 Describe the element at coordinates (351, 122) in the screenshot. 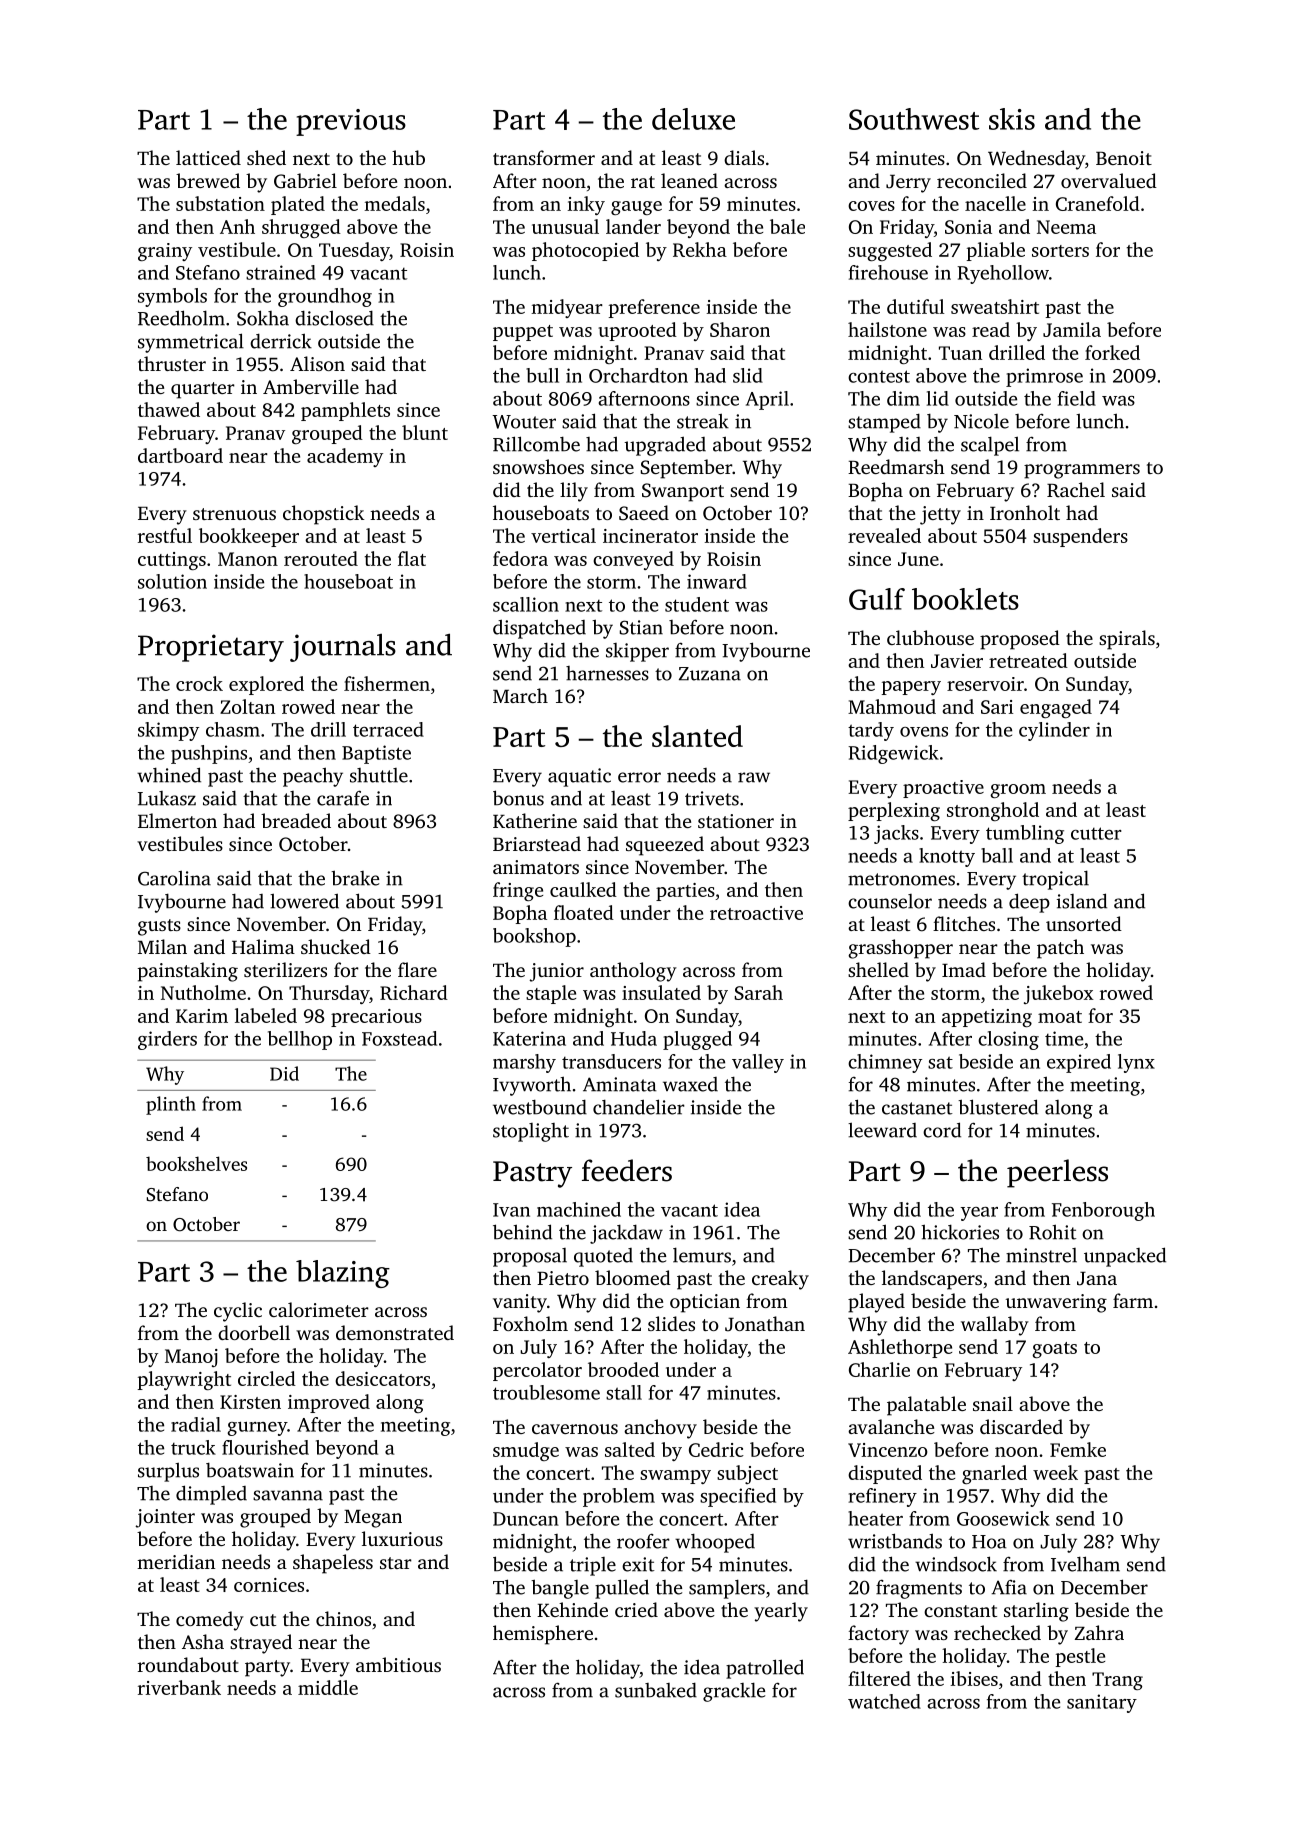

I see `previous` at that location.
